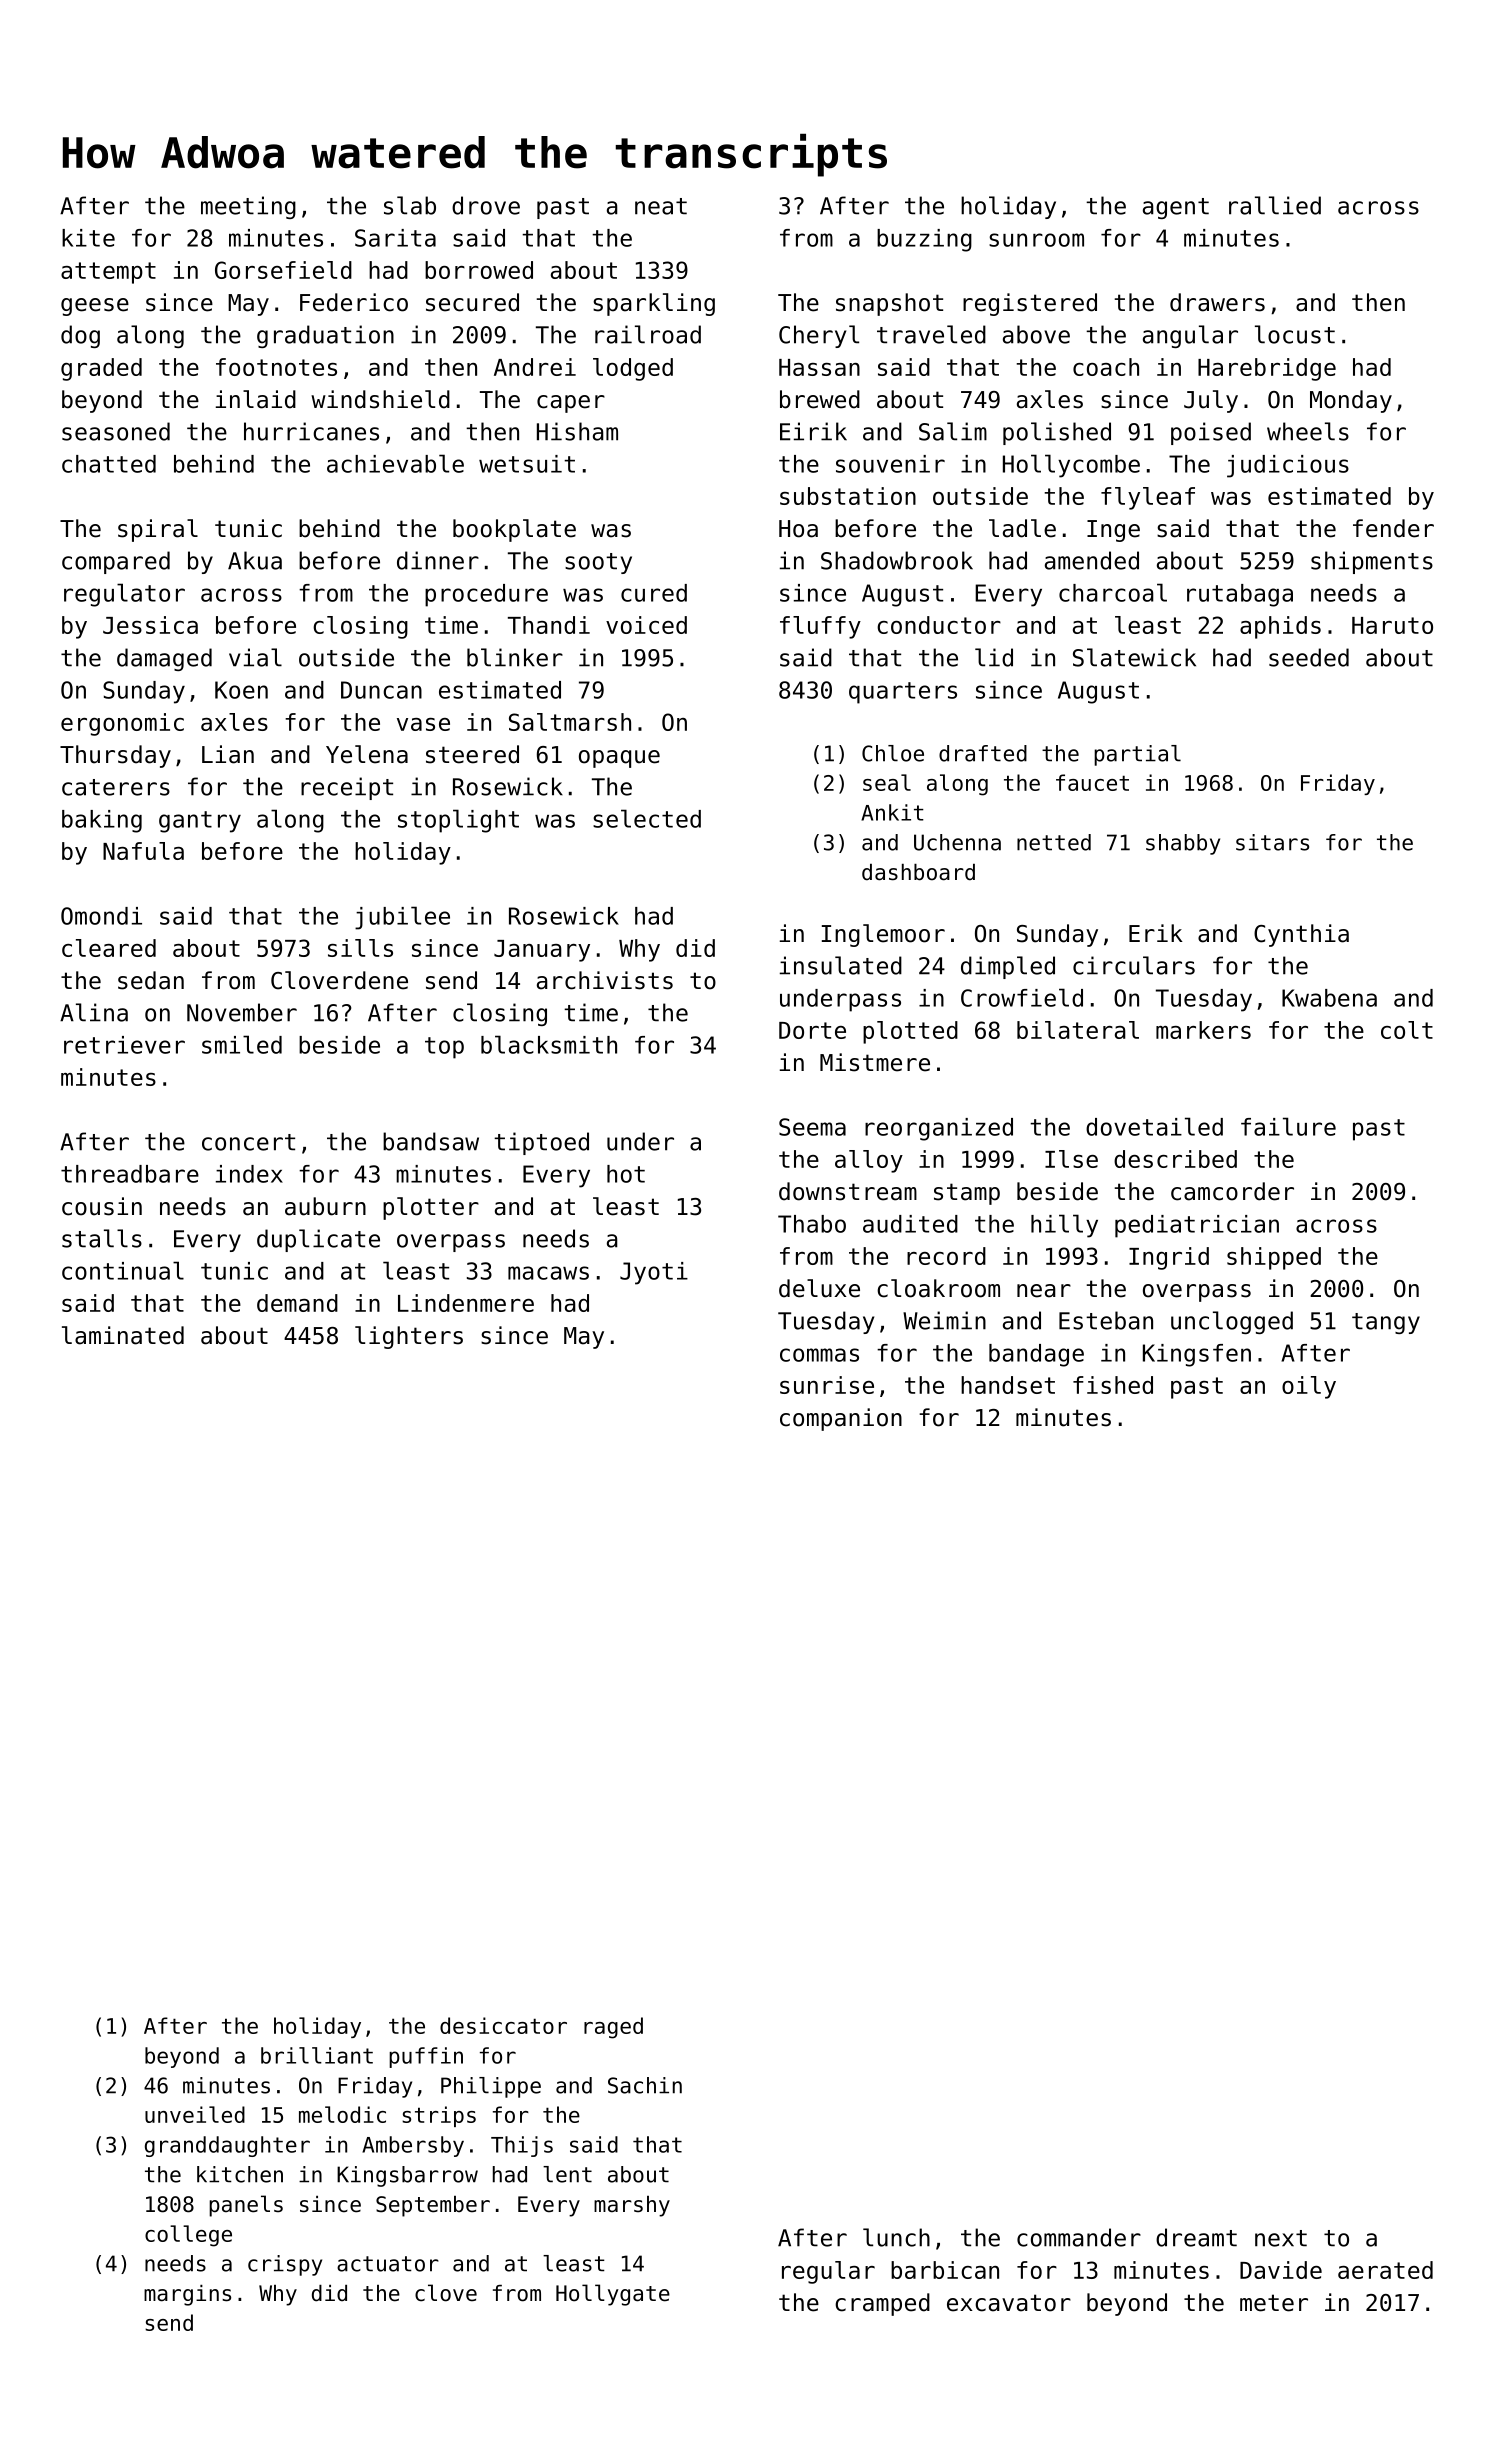  Describe the element at coordinates (892, 812) in the page. I see `Ankit` at that location.
